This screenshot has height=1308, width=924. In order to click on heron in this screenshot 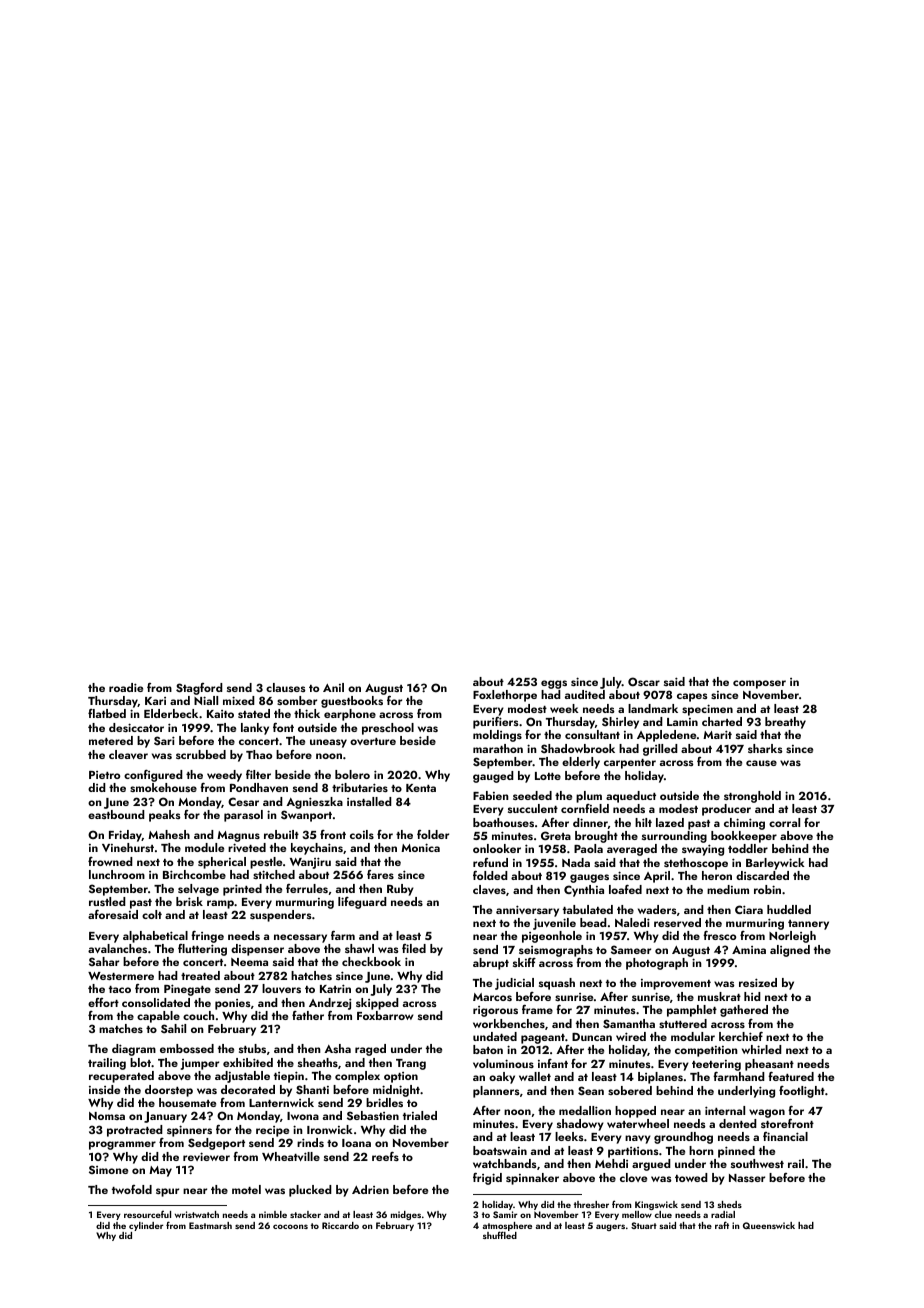, I will do `click(717, 875)`.
